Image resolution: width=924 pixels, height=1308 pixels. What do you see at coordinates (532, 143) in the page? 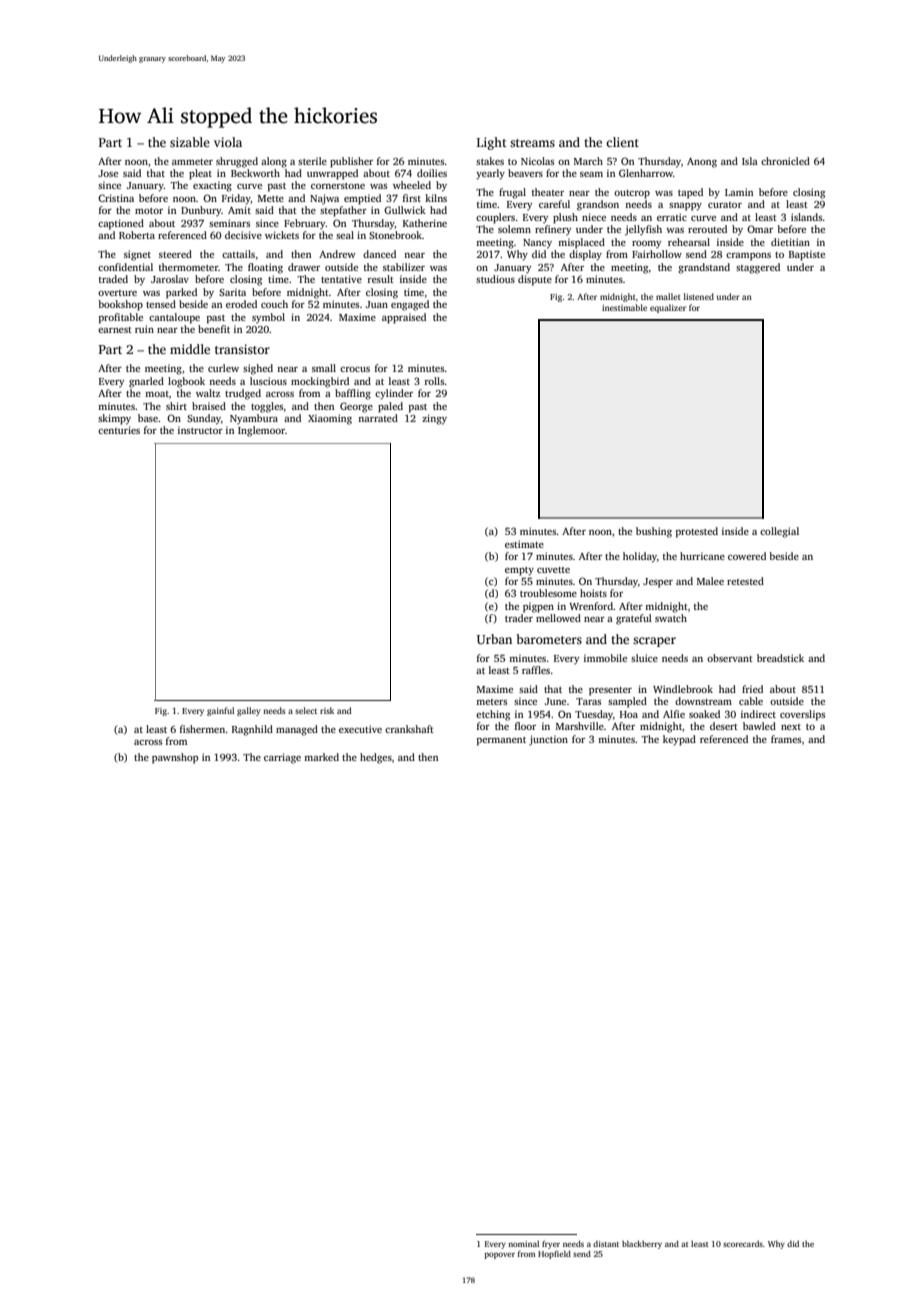
I see `streams` at bounding box center [532, 143].
